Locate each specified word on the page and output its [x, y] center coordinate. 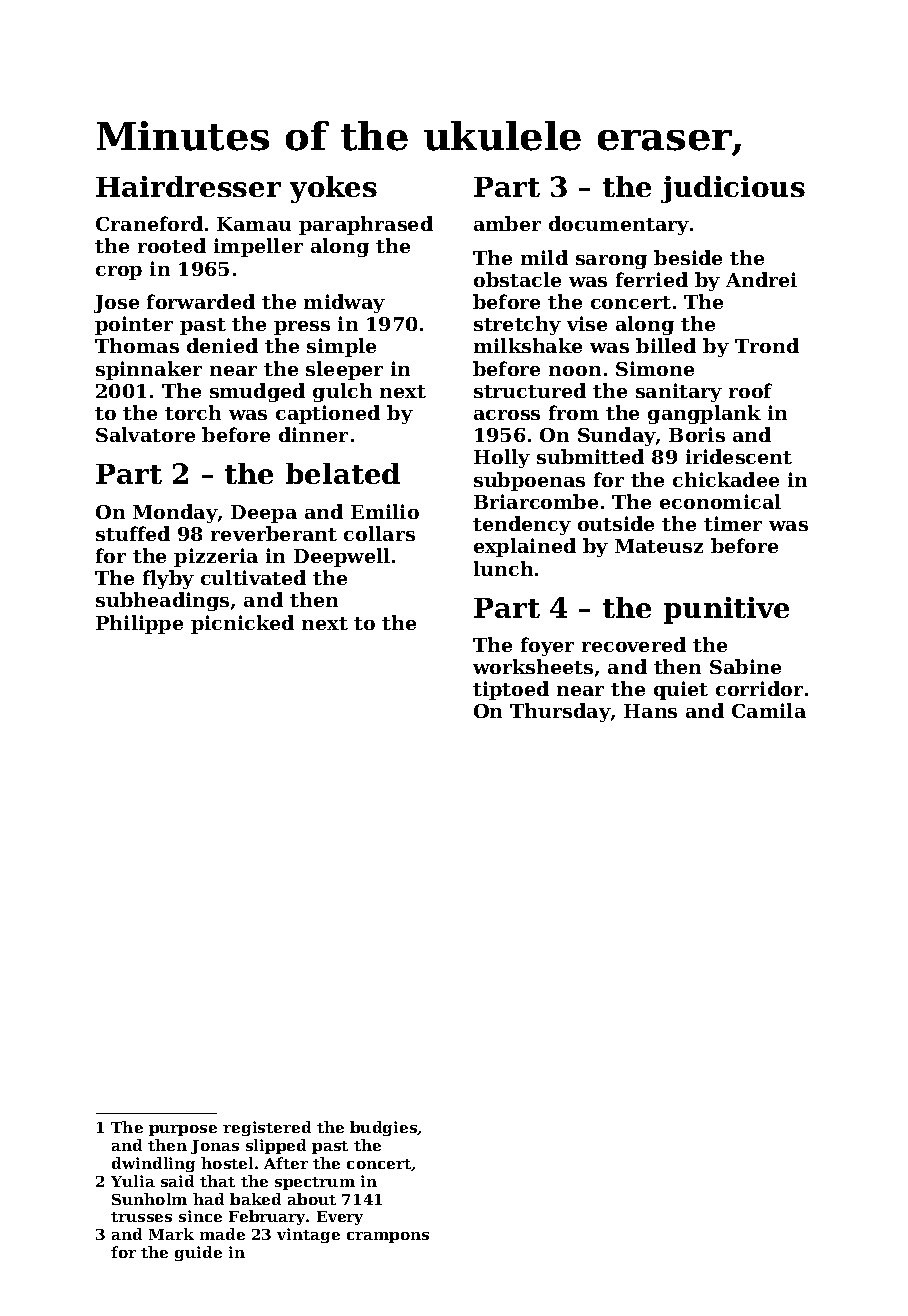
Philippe [139, 624]
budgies [383, 1128]
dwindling [153, 1164]
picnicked [242, 624]
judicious [733, 189]
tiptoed [511, 690]
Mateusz [659, 546]
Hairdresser [188, 186]
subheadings [162, 601]
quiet [681, 690]
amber [507, 223]
